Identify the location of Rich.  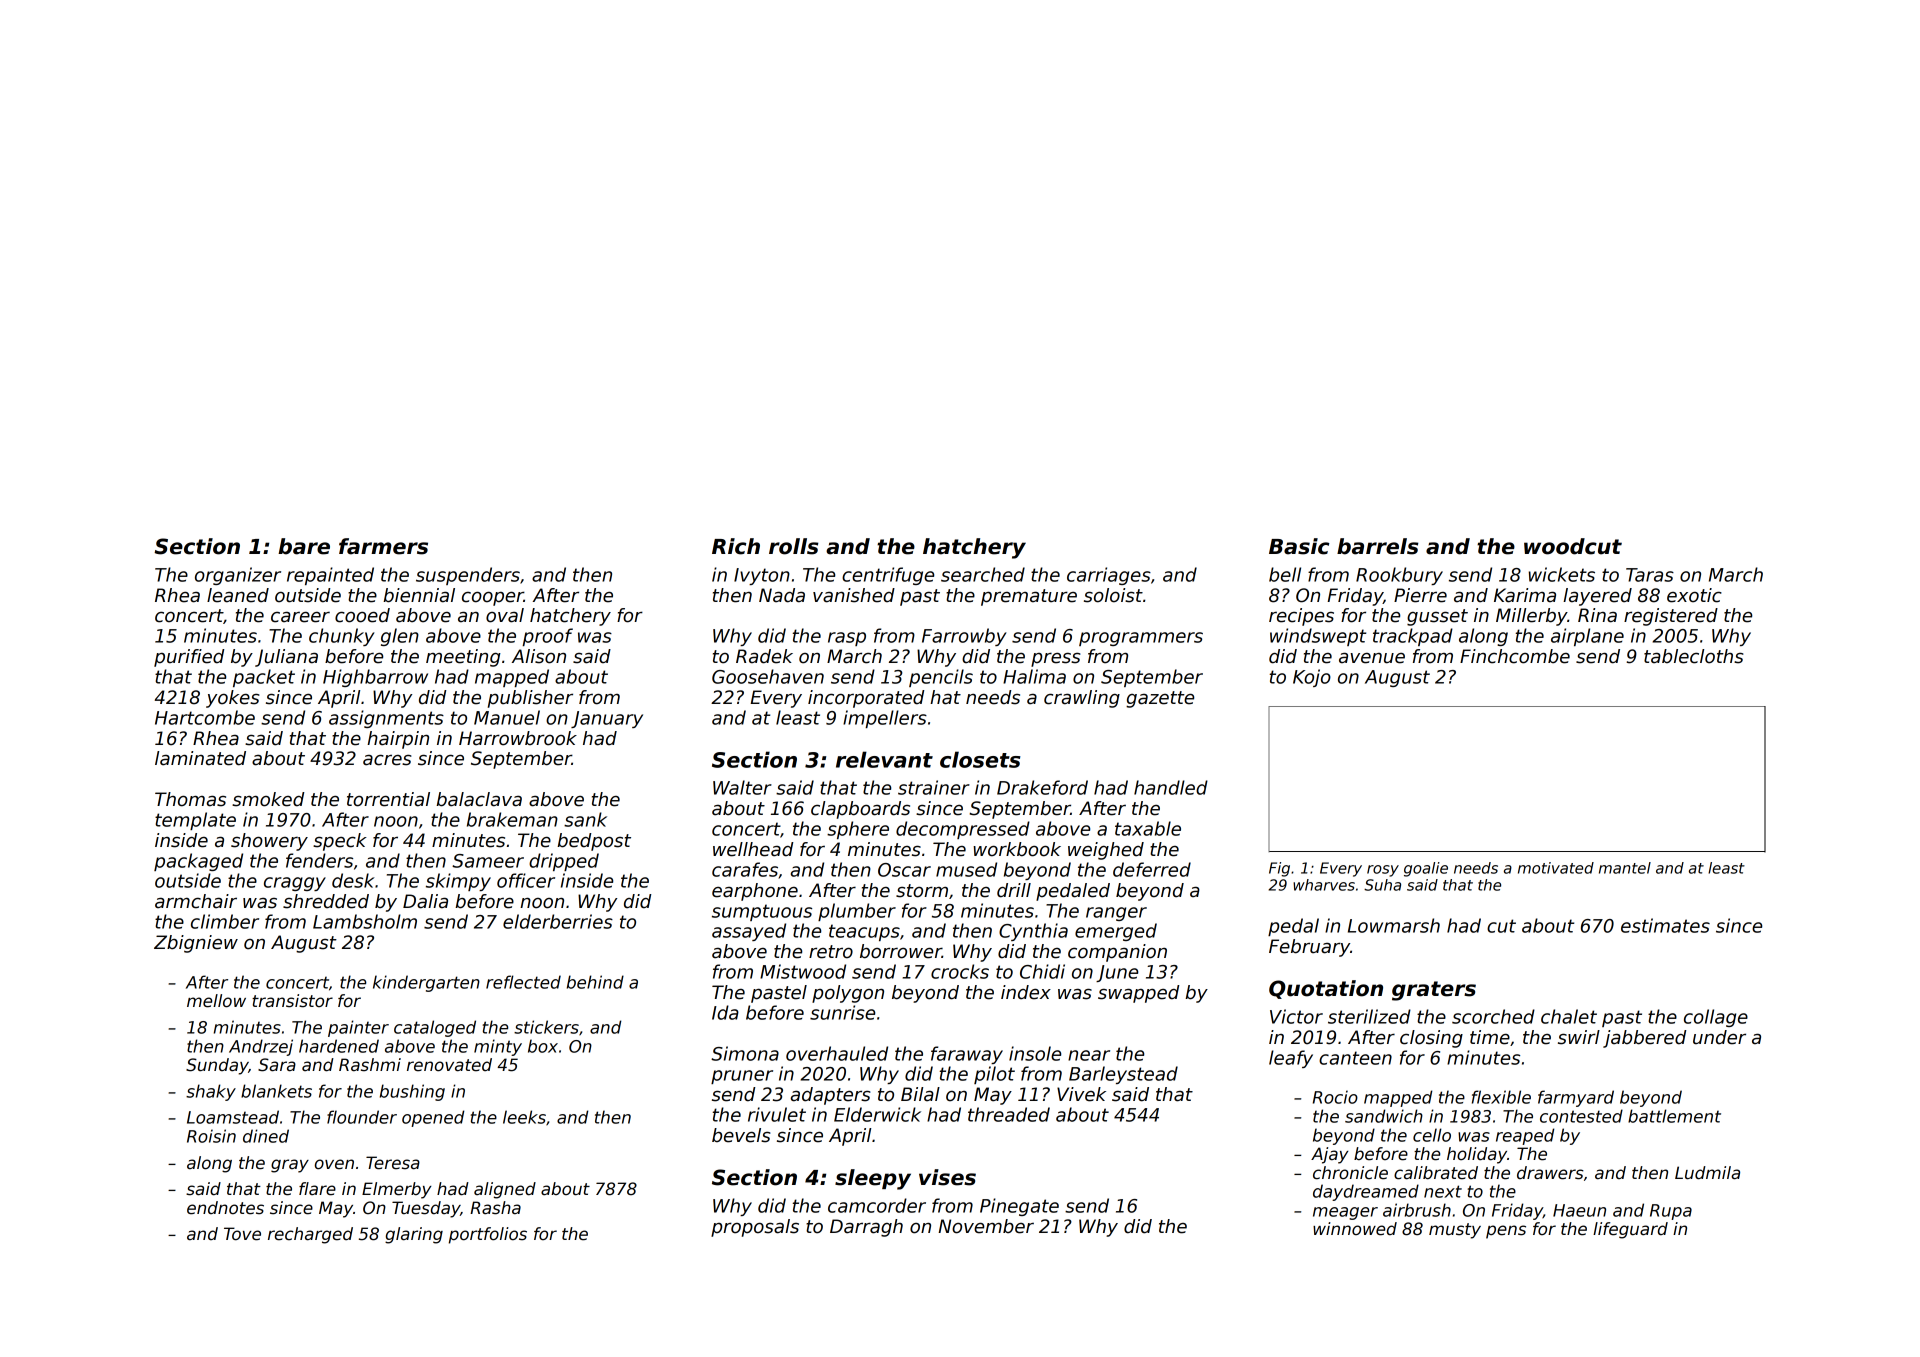
(736, 546).
